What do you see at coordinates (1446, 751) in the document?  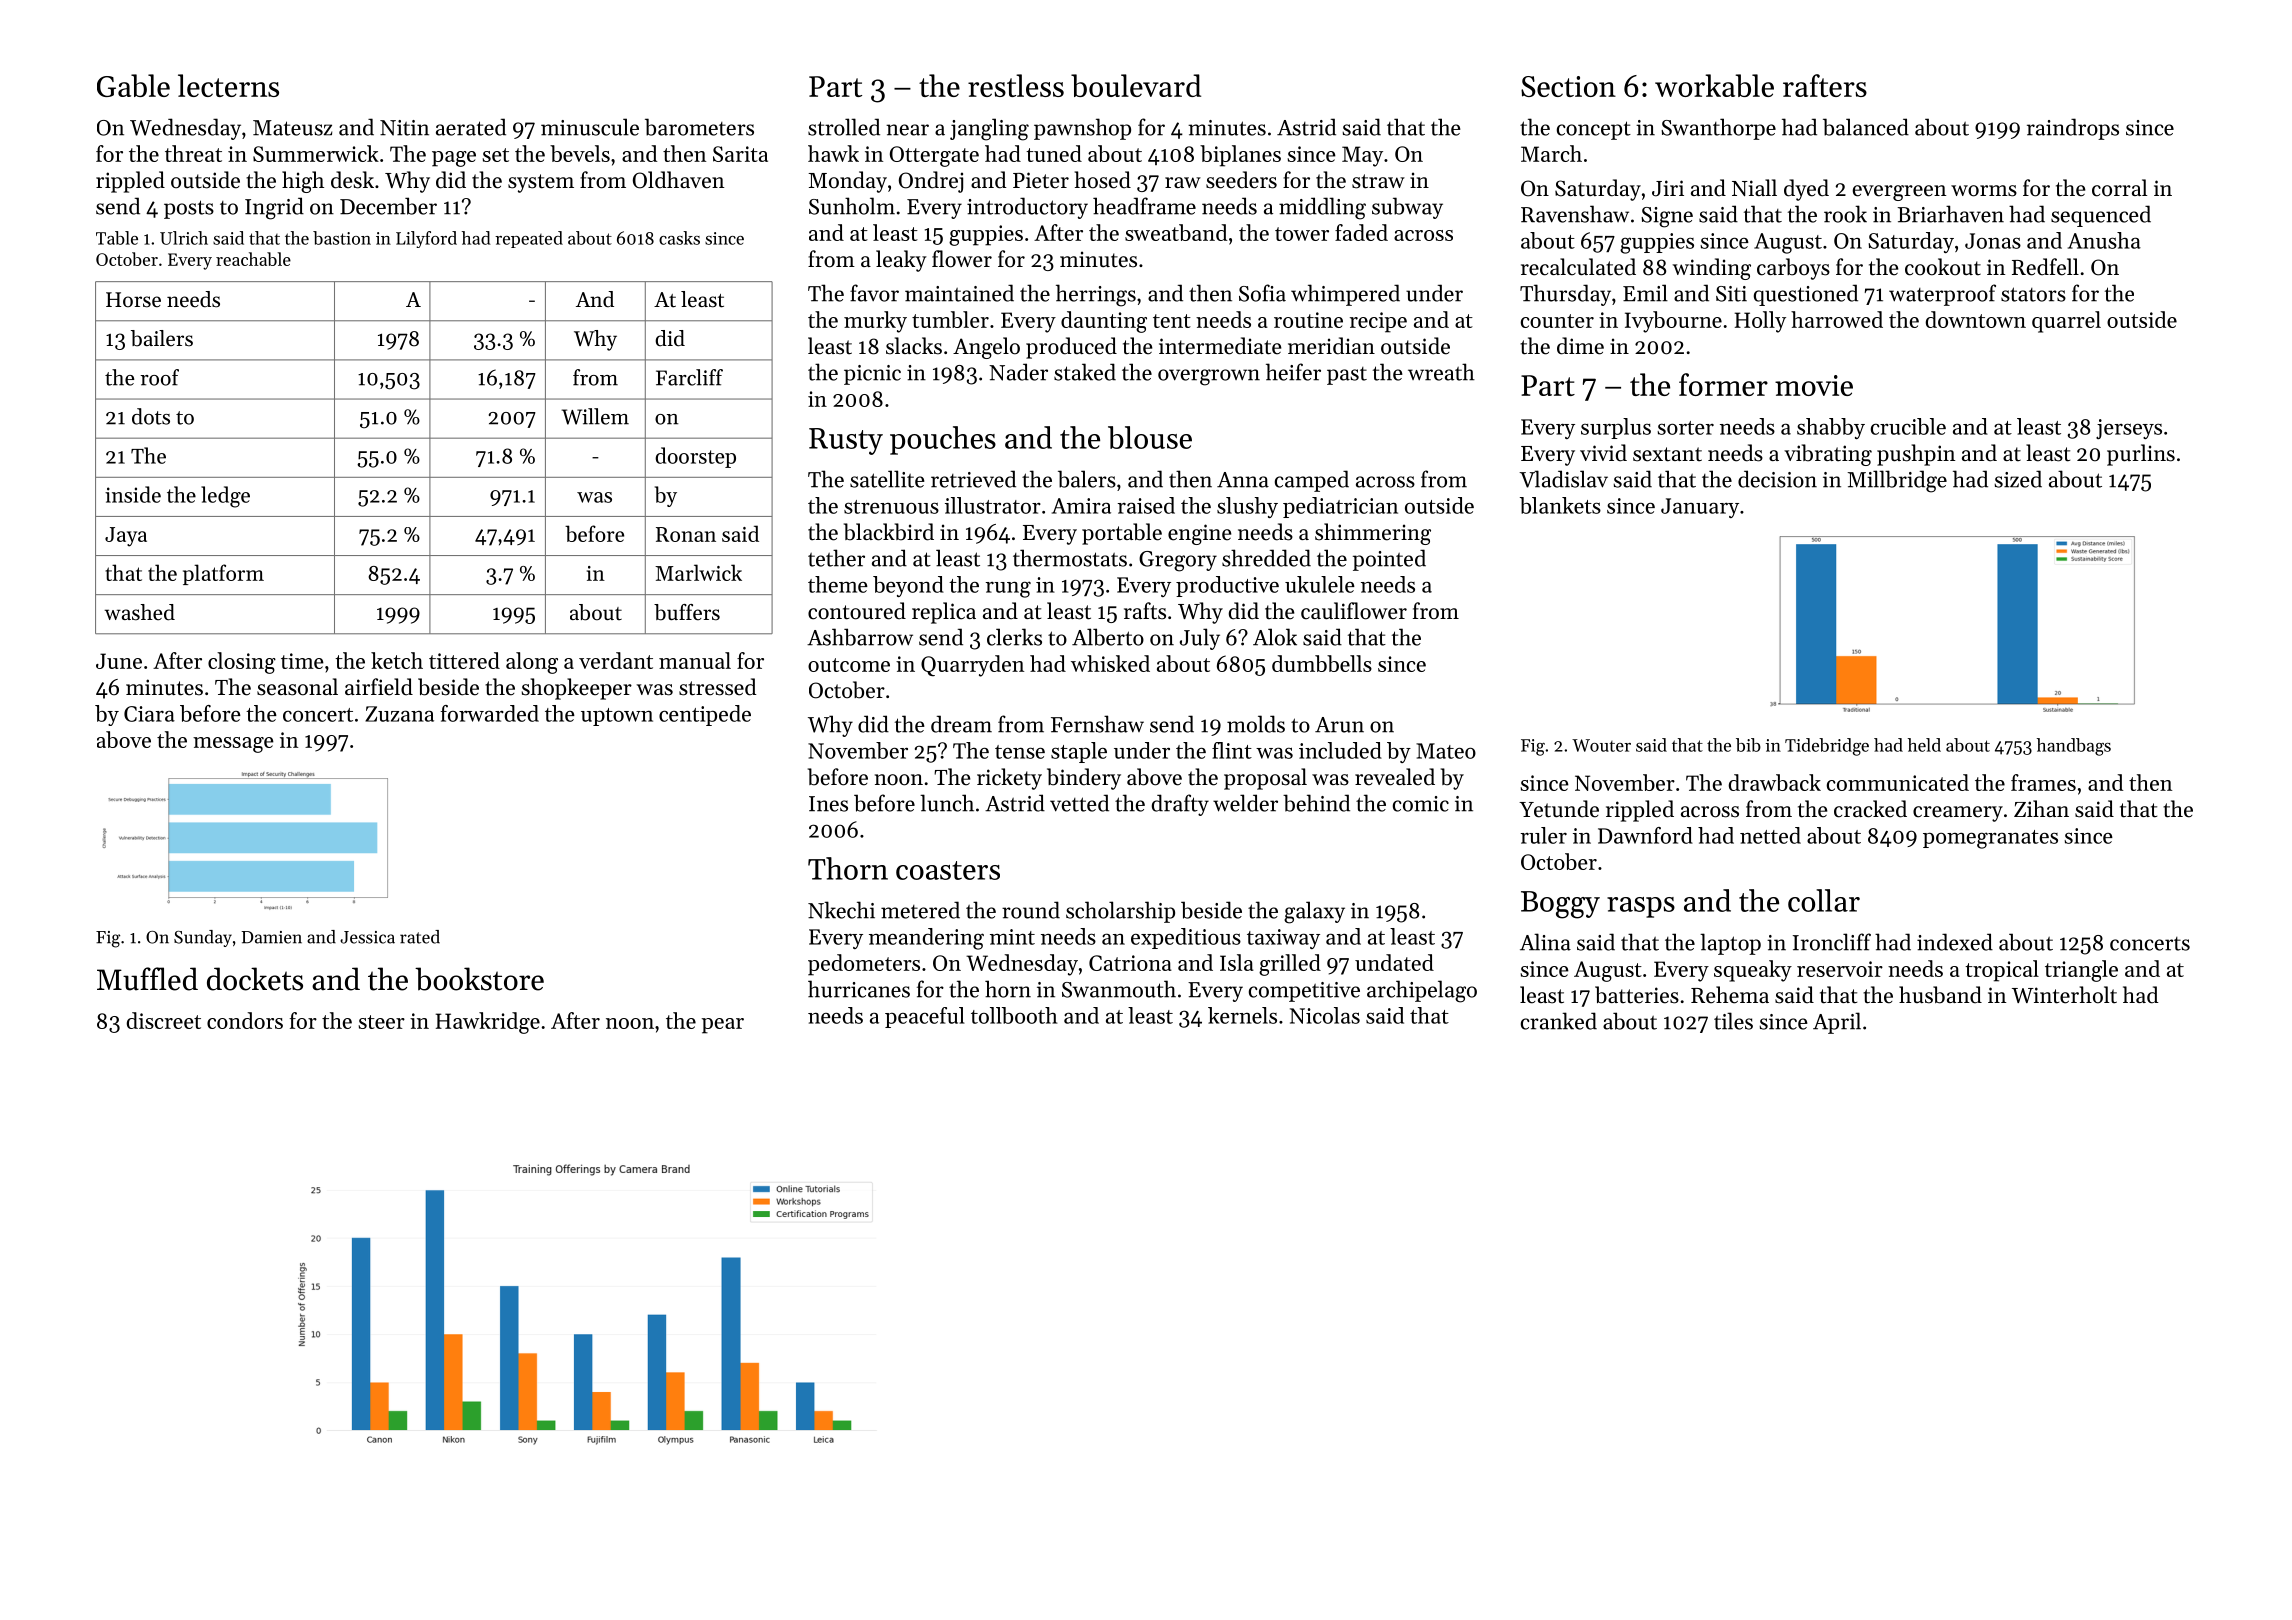 I see `Mateo` at bounding box center [1446, 751].
